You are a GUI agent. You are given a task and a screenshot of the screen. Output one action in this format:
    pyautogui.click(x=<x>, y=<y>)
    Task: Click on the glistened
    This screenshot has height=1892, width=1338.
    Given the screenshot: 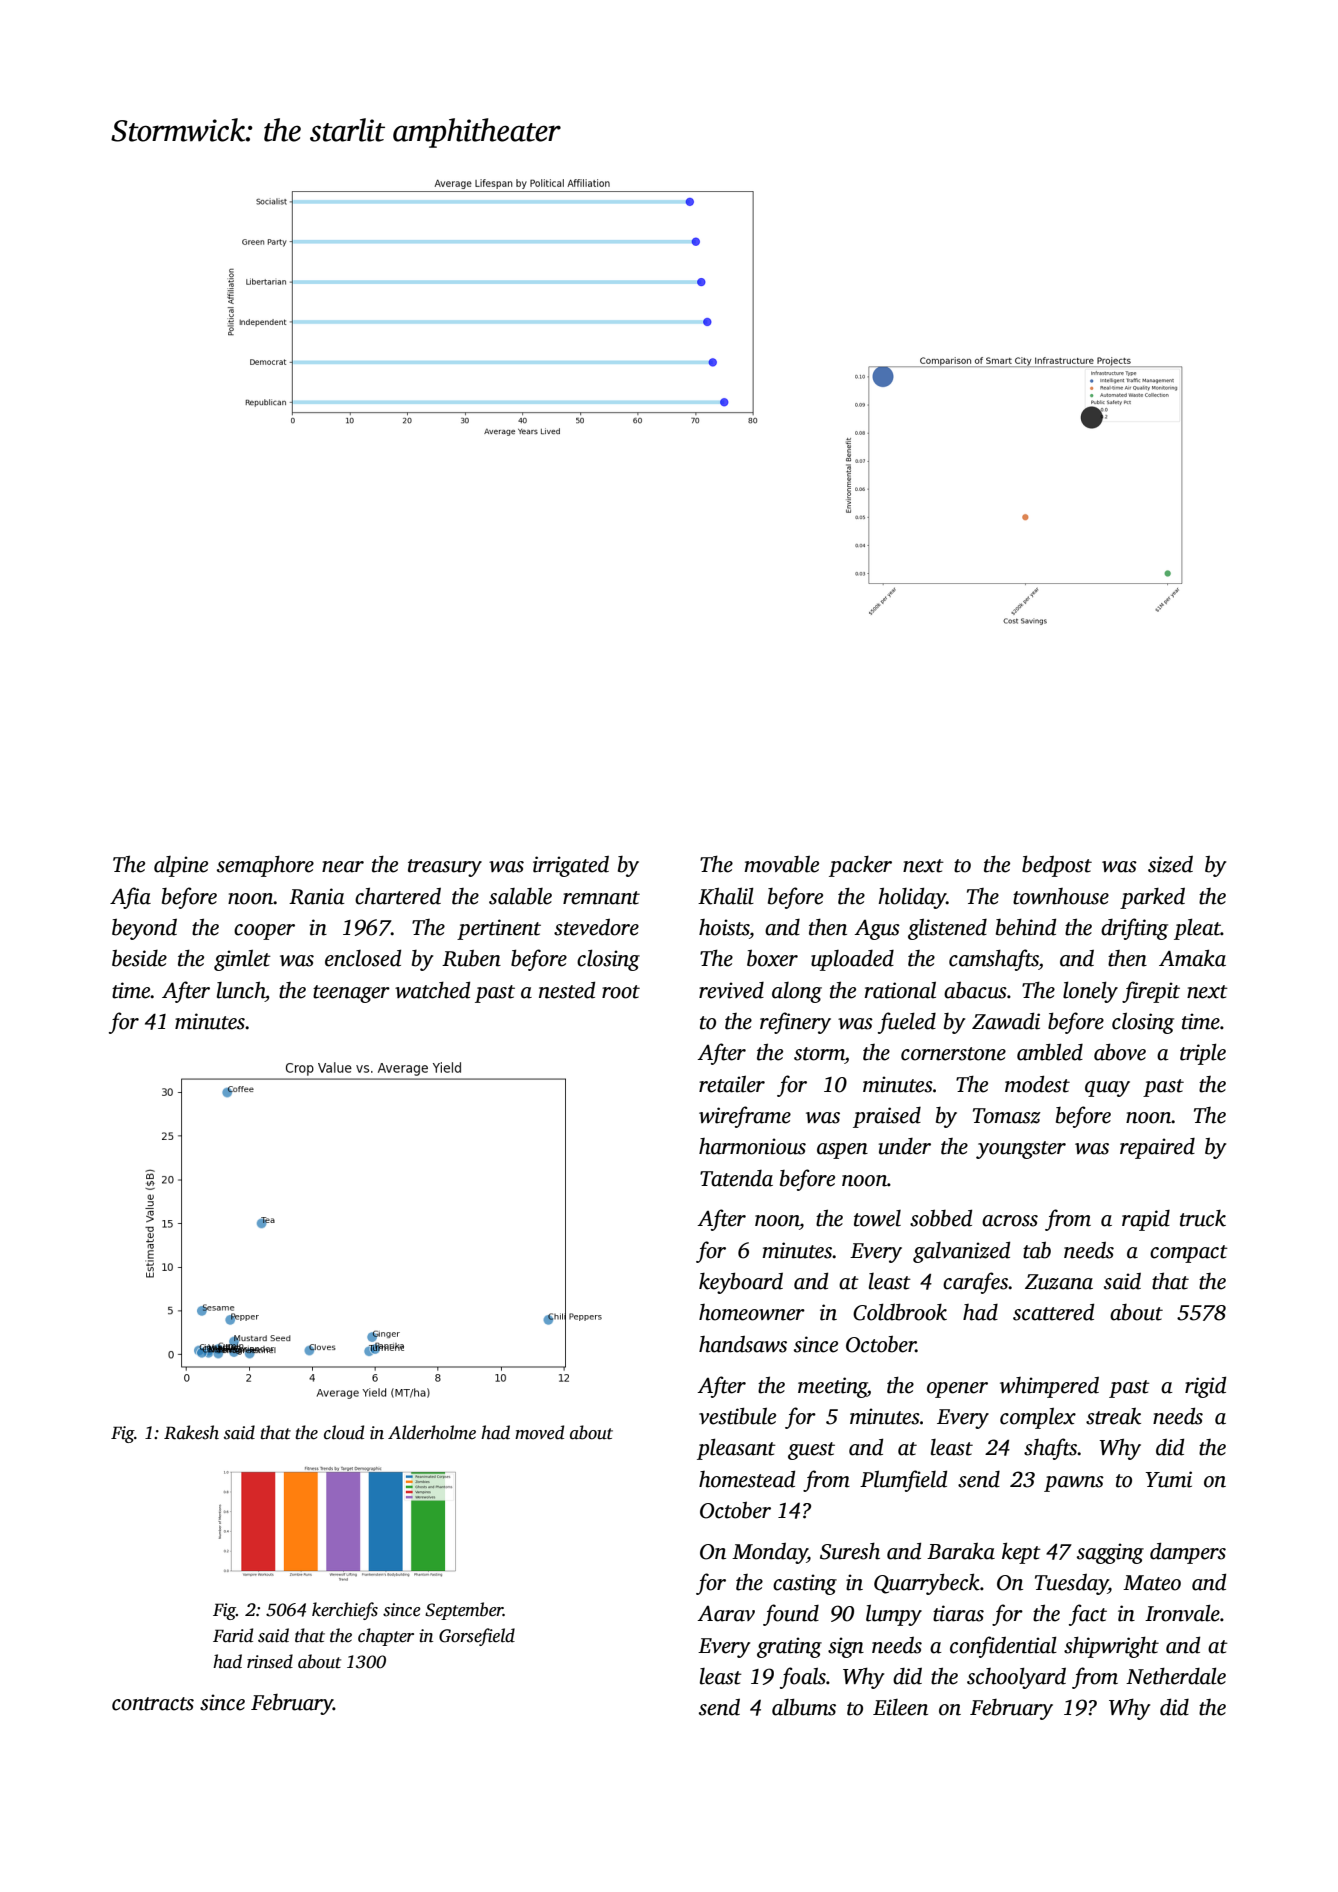 What is the action you would take?
    pyautogui.click(x=947, y=929)
